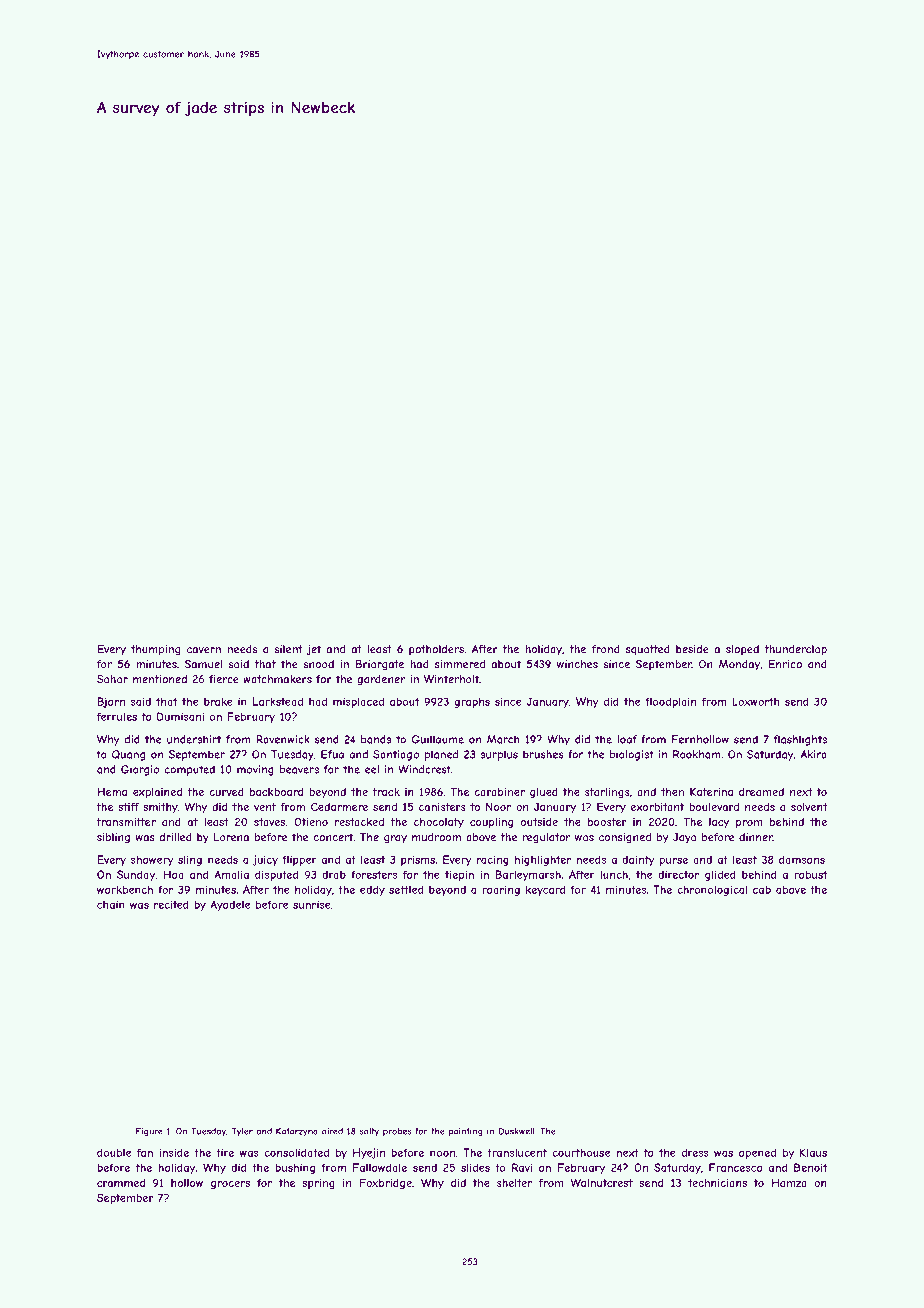 This page has width=924, height=1308. I want to click on grocers, so click(230, 1185).
